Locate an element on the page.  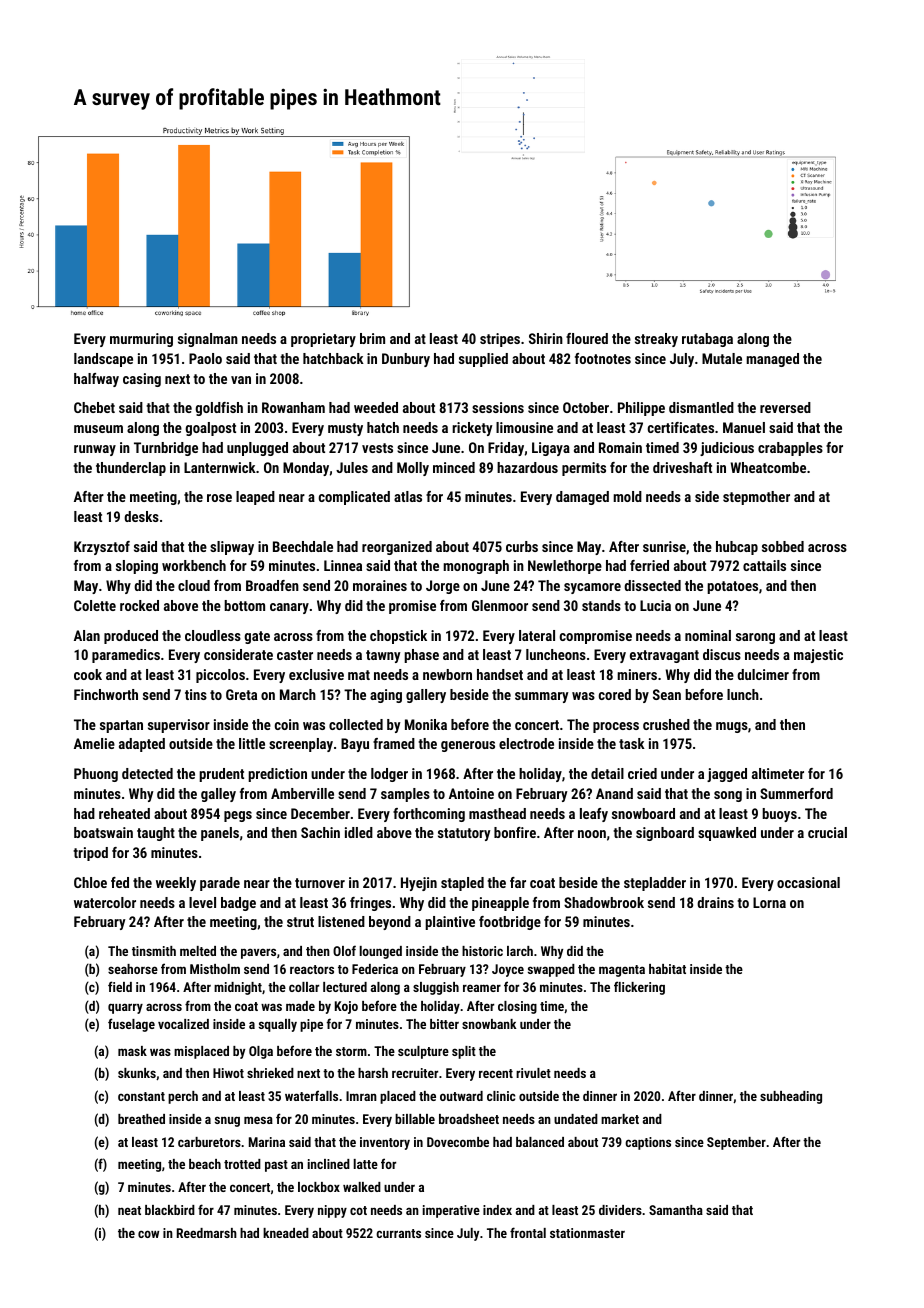
neat is located at coordinates (129, 1210).
